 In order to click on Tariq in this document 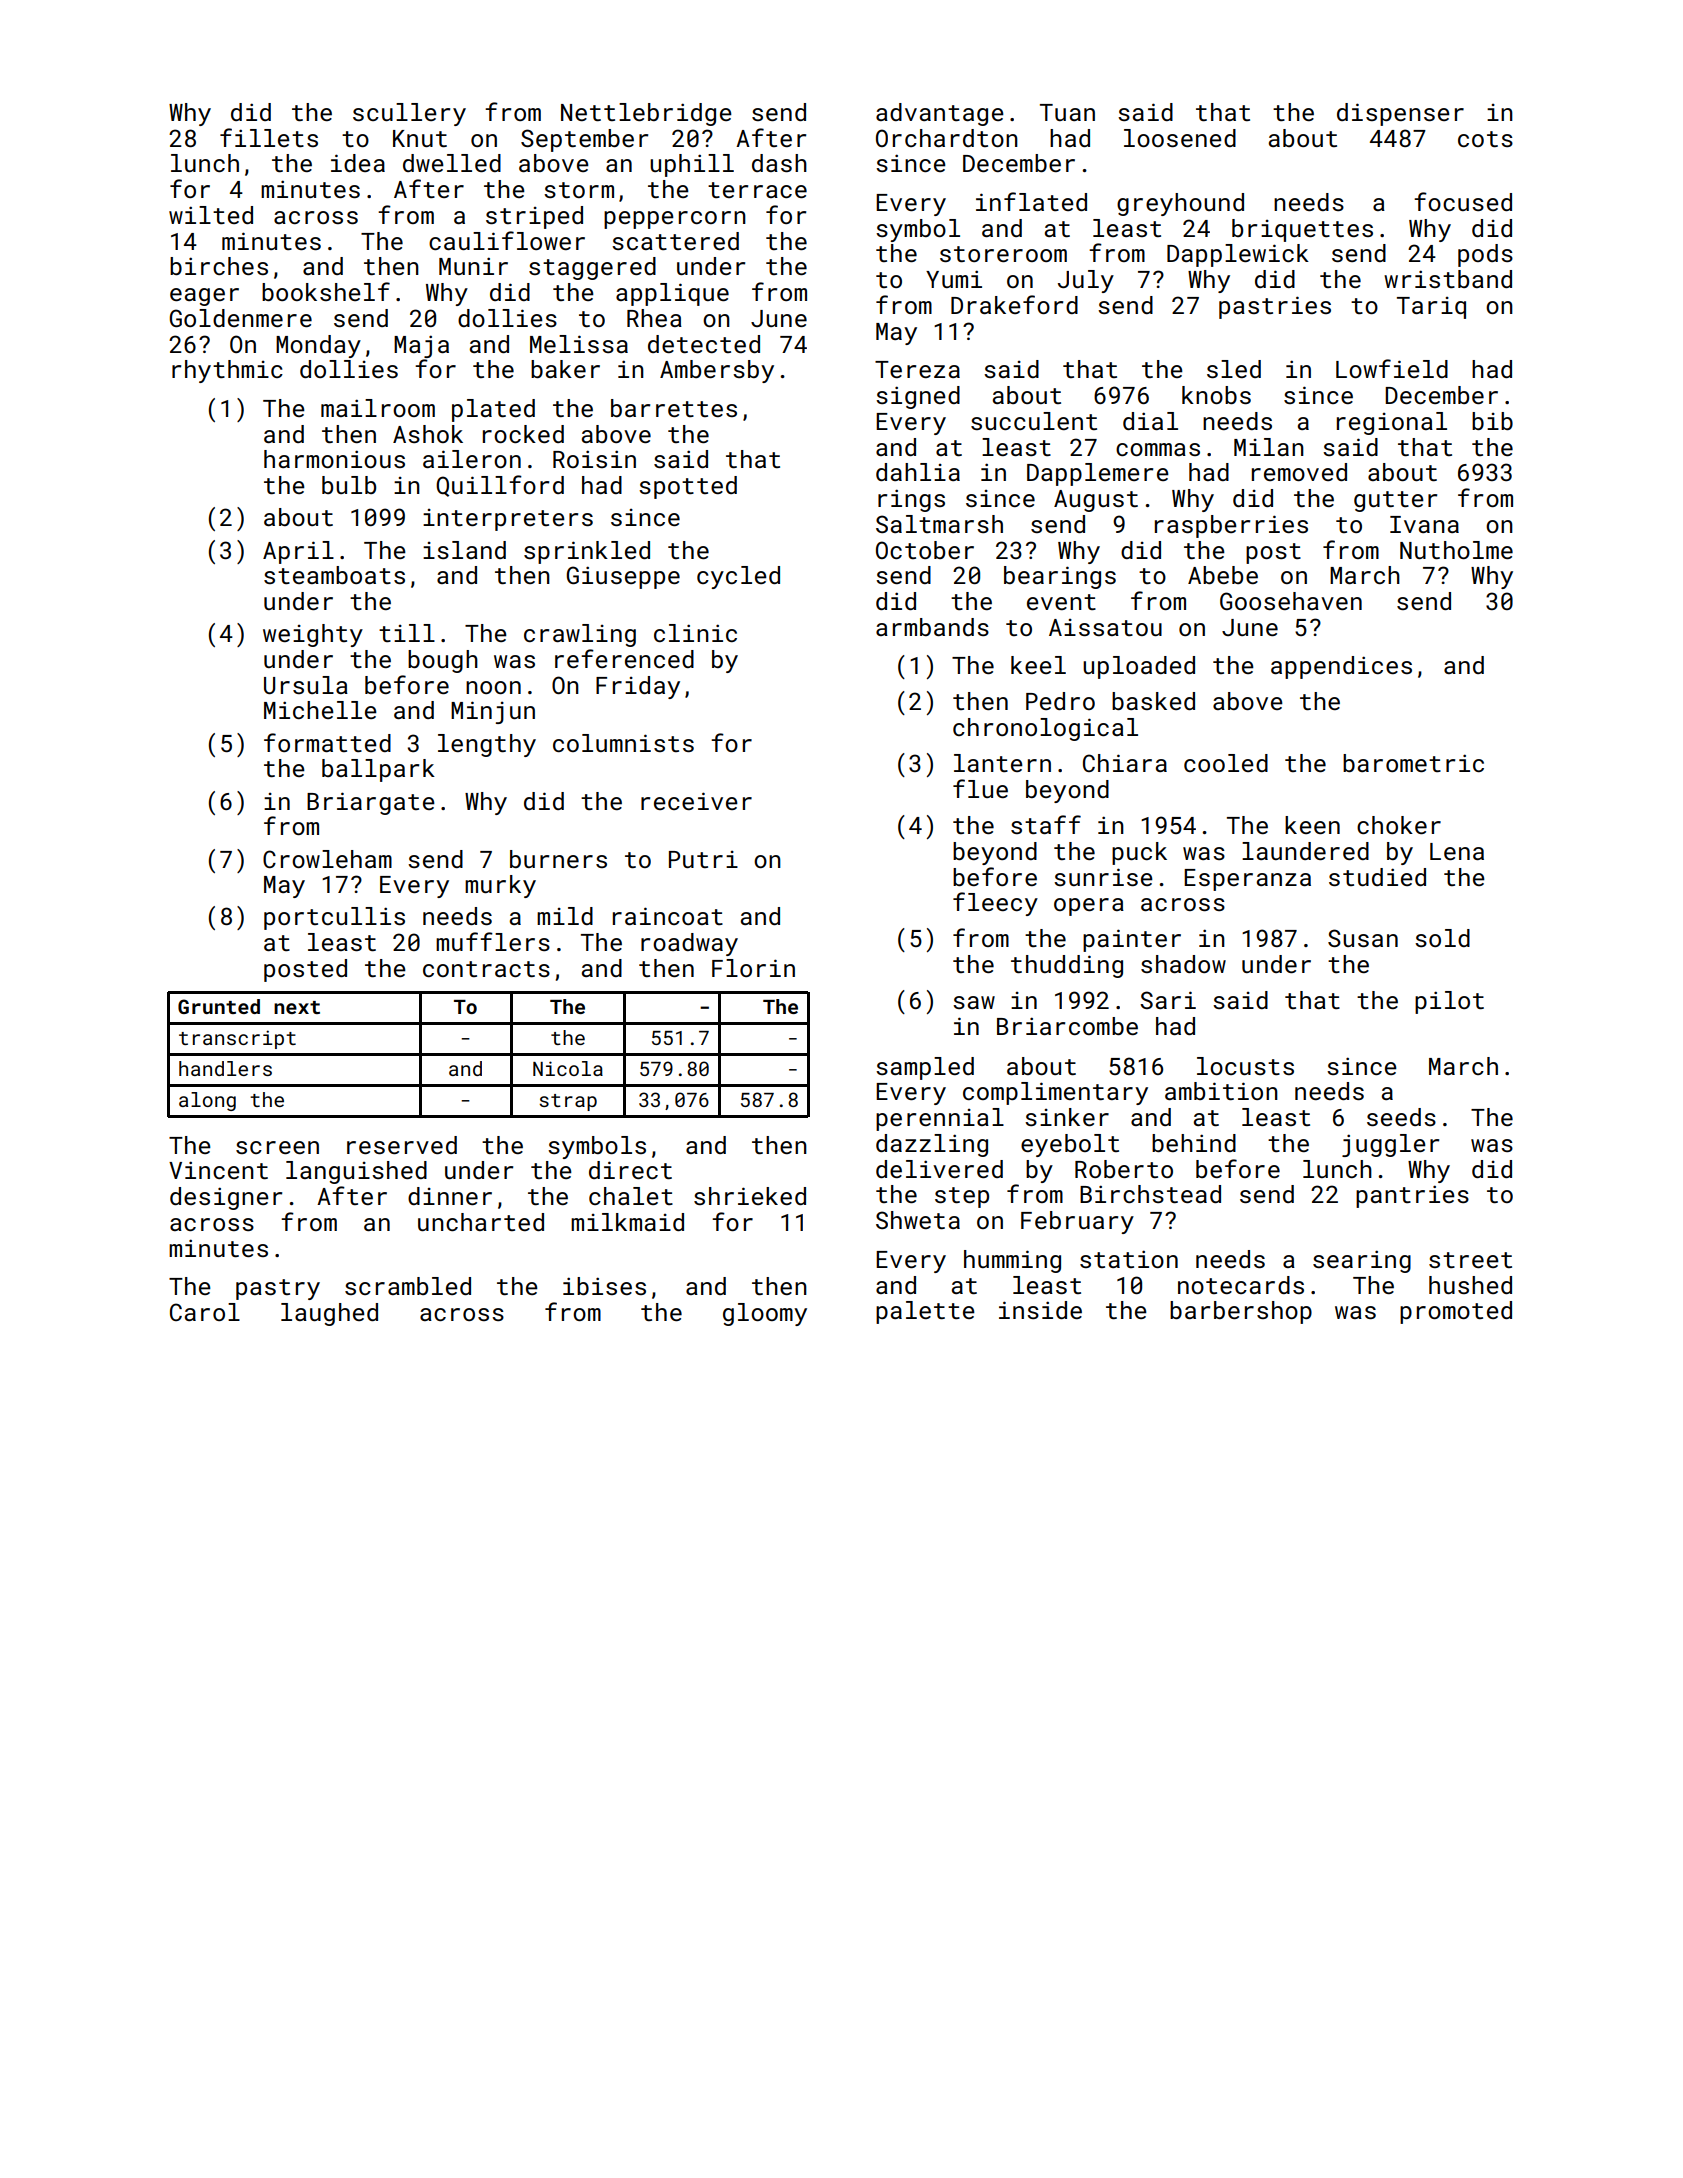, I will do `click(1431, 308)`.
